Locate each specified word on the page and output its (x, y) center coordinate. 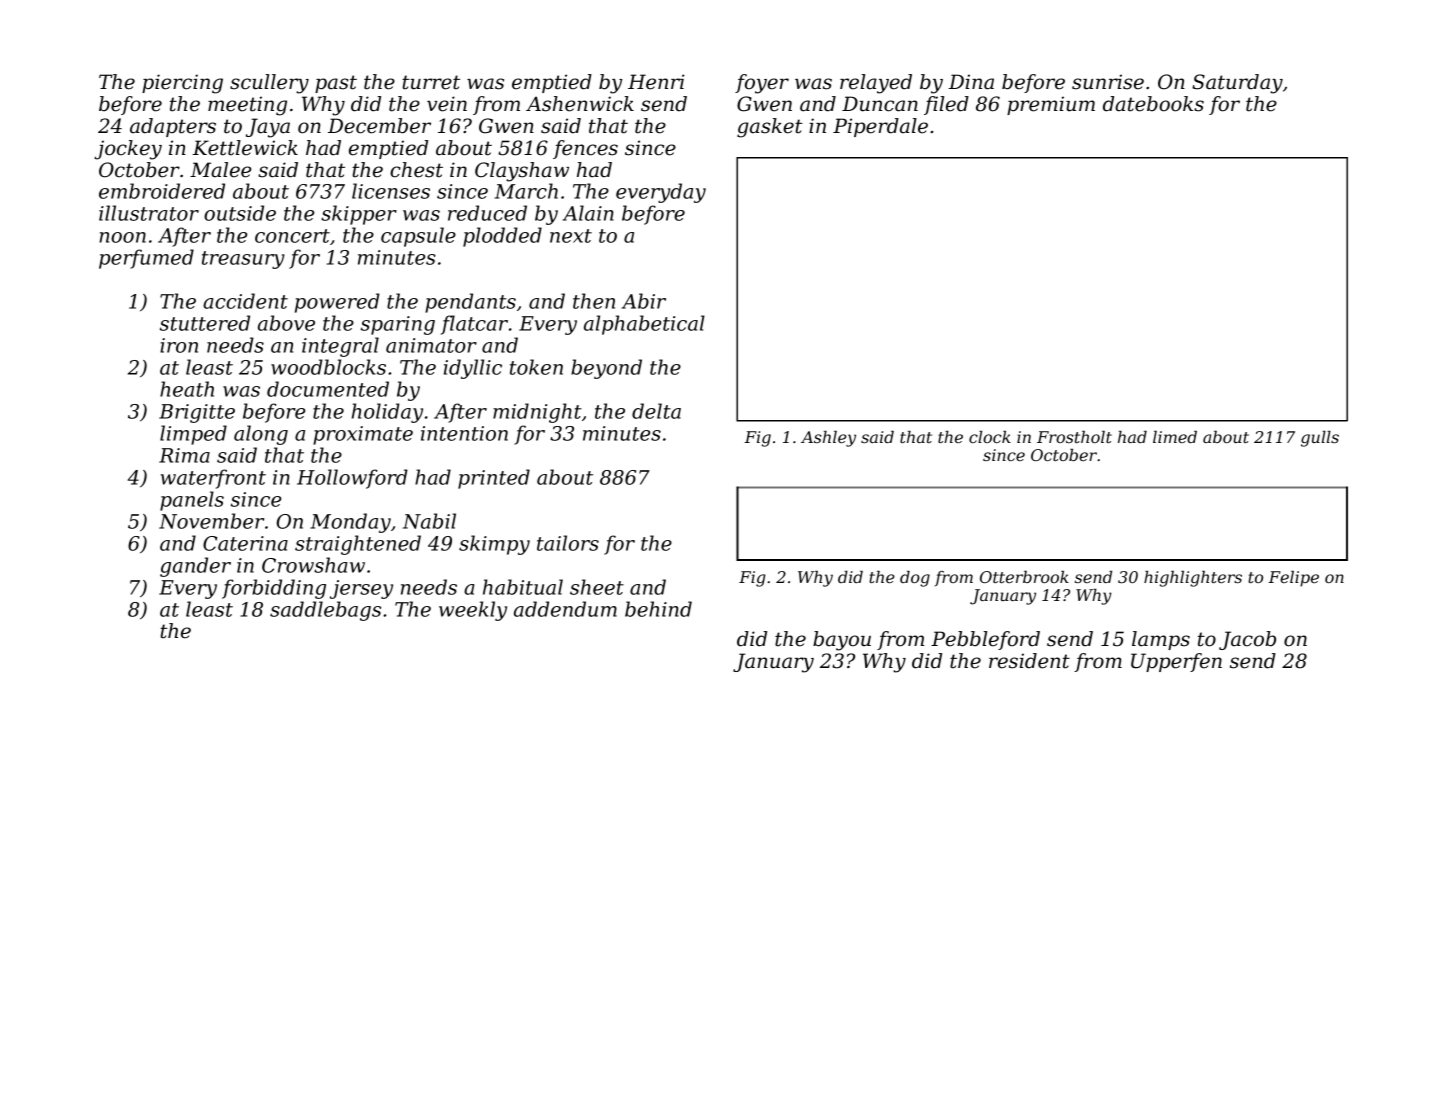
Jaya (268, 128)
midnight (537, 413)
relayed (876, 84)
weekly (473, 611)
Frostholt (1074, 437)
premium (1051, 105)
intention (464, 433)
